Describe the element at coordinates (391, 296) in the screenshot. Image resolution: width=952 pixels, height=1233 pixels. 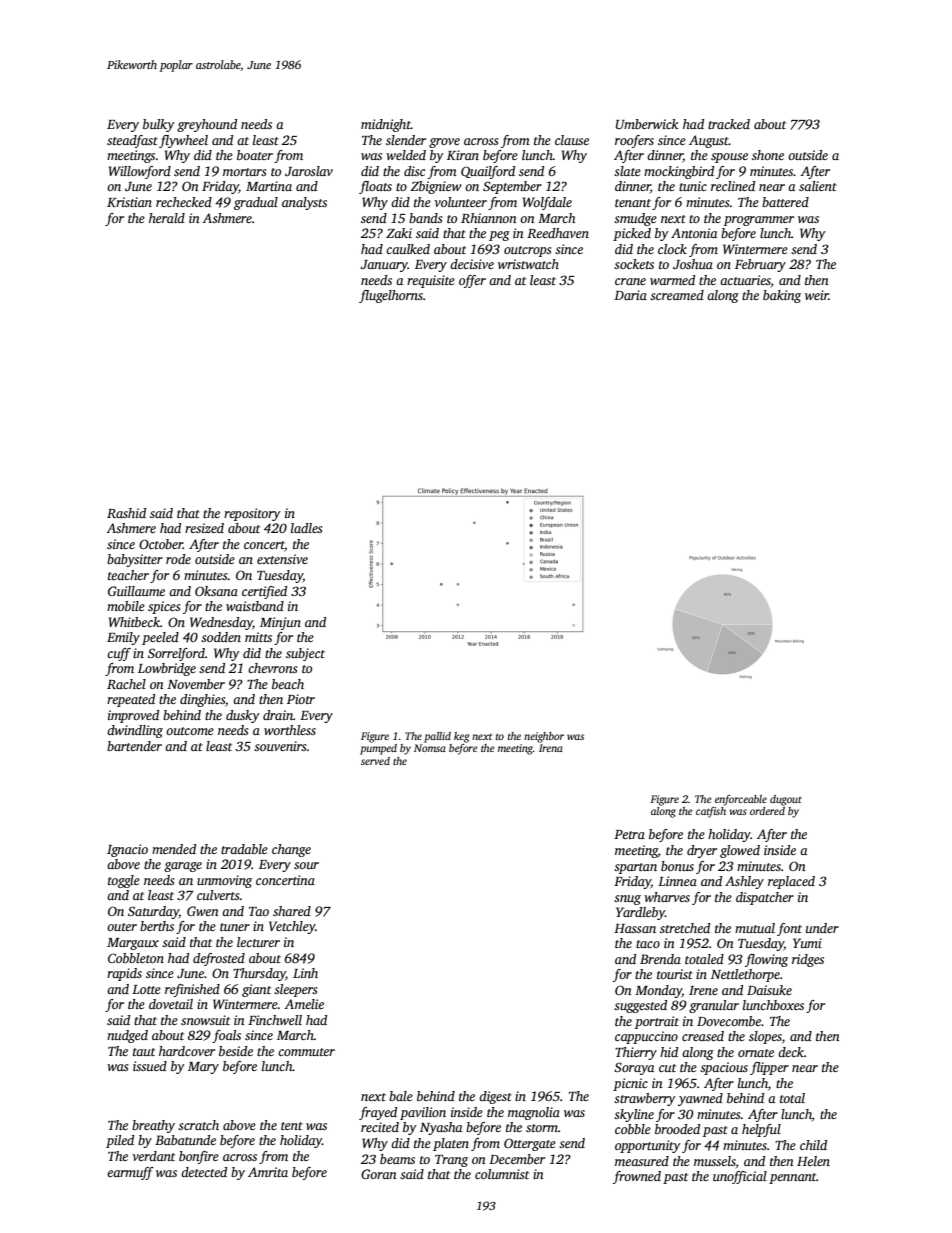
I see `flugelhorns` at that location.
